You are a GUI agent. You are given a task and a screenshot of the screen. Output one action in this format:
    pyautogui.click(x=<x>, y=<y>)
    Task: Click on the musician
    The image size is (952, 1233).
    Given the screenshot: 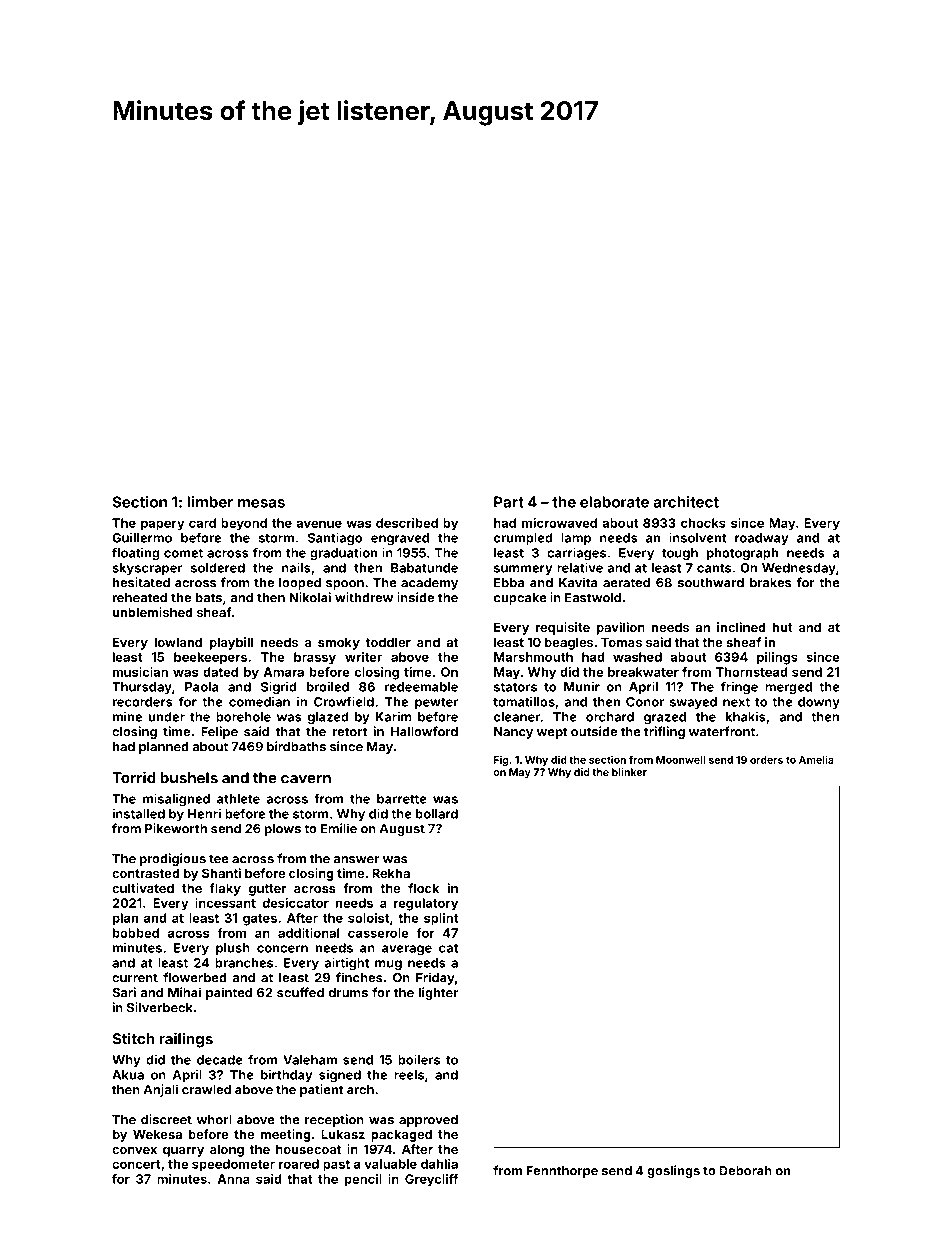 What is the action you would take?
    pyautogui.click(x=140, y=672)
